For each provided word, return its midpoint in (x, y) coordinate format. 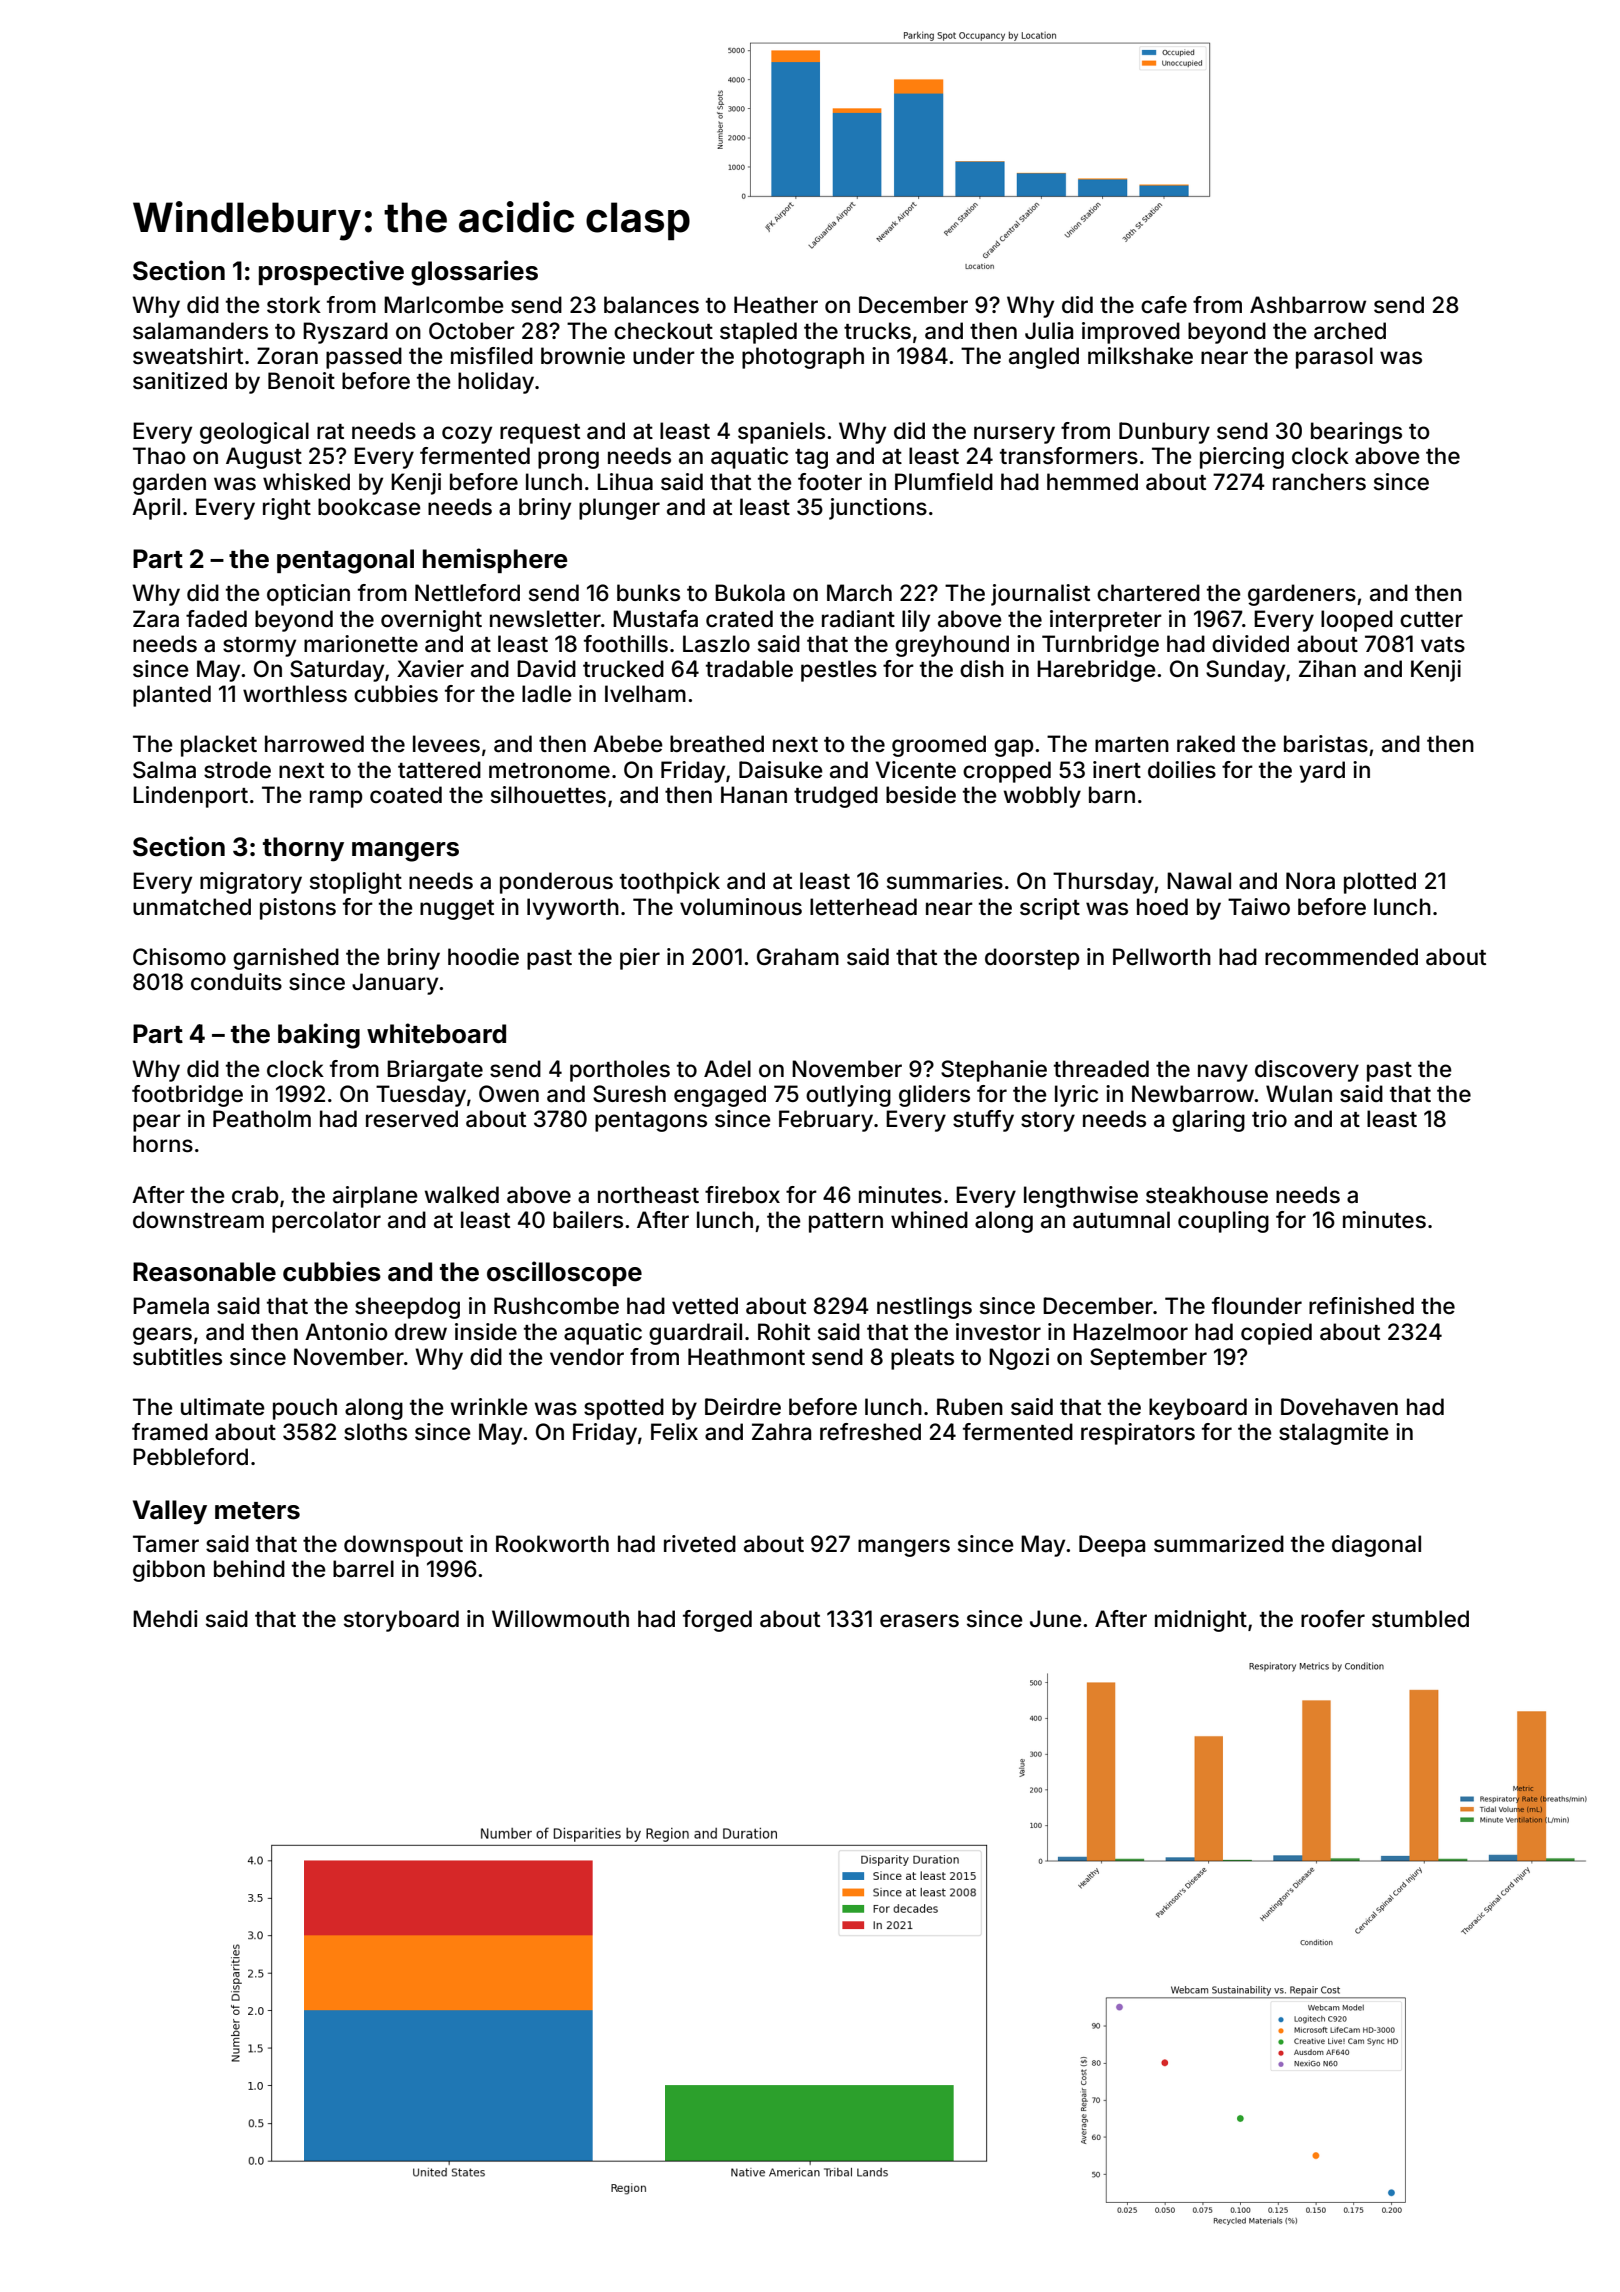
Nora (1310, 881)
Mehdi (165, 1619)
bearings (1356, 433)
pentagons (651, 1122)
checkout (663, 331)
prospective (331, 272)
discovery (1307, 1071)
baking (319, 1036)
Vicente (916, 770)
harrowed (314, 744)
